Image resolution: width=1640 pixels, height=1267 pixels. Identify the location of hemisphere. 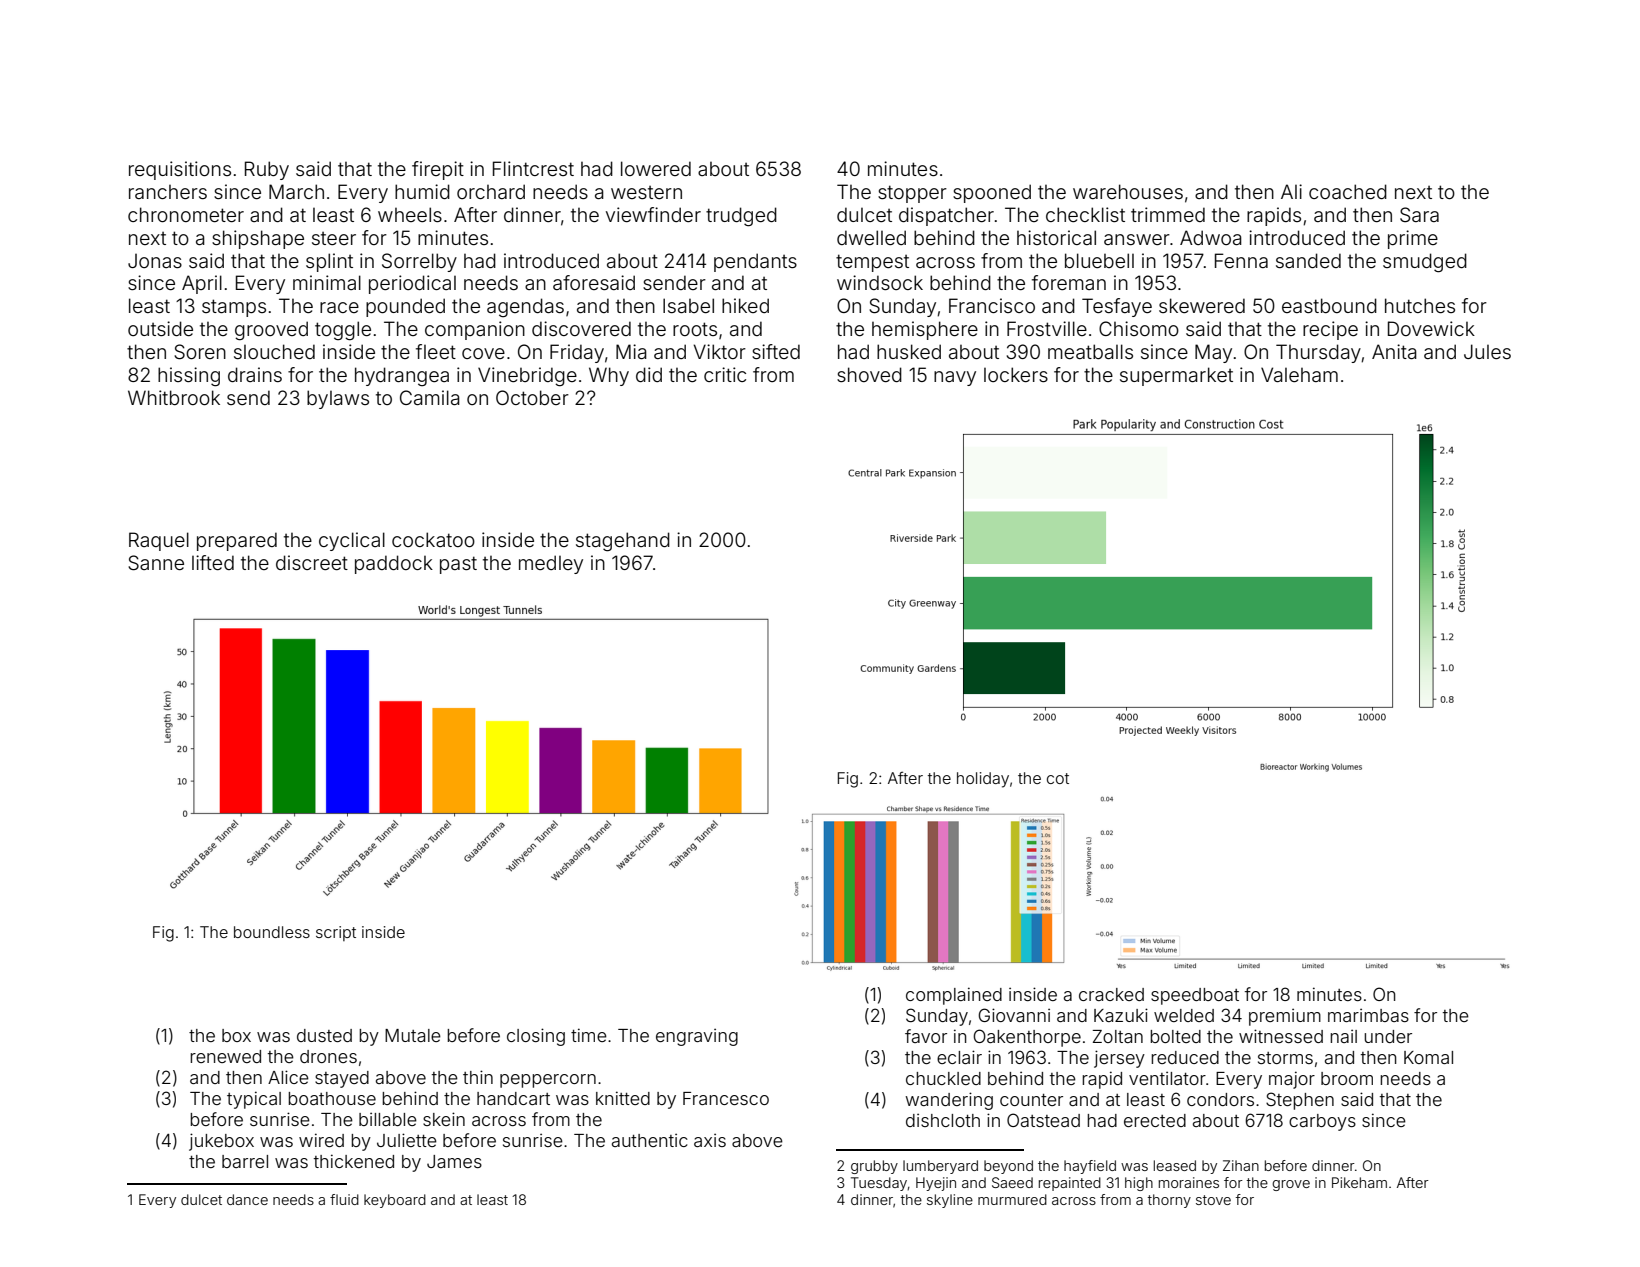
(925, 330).
